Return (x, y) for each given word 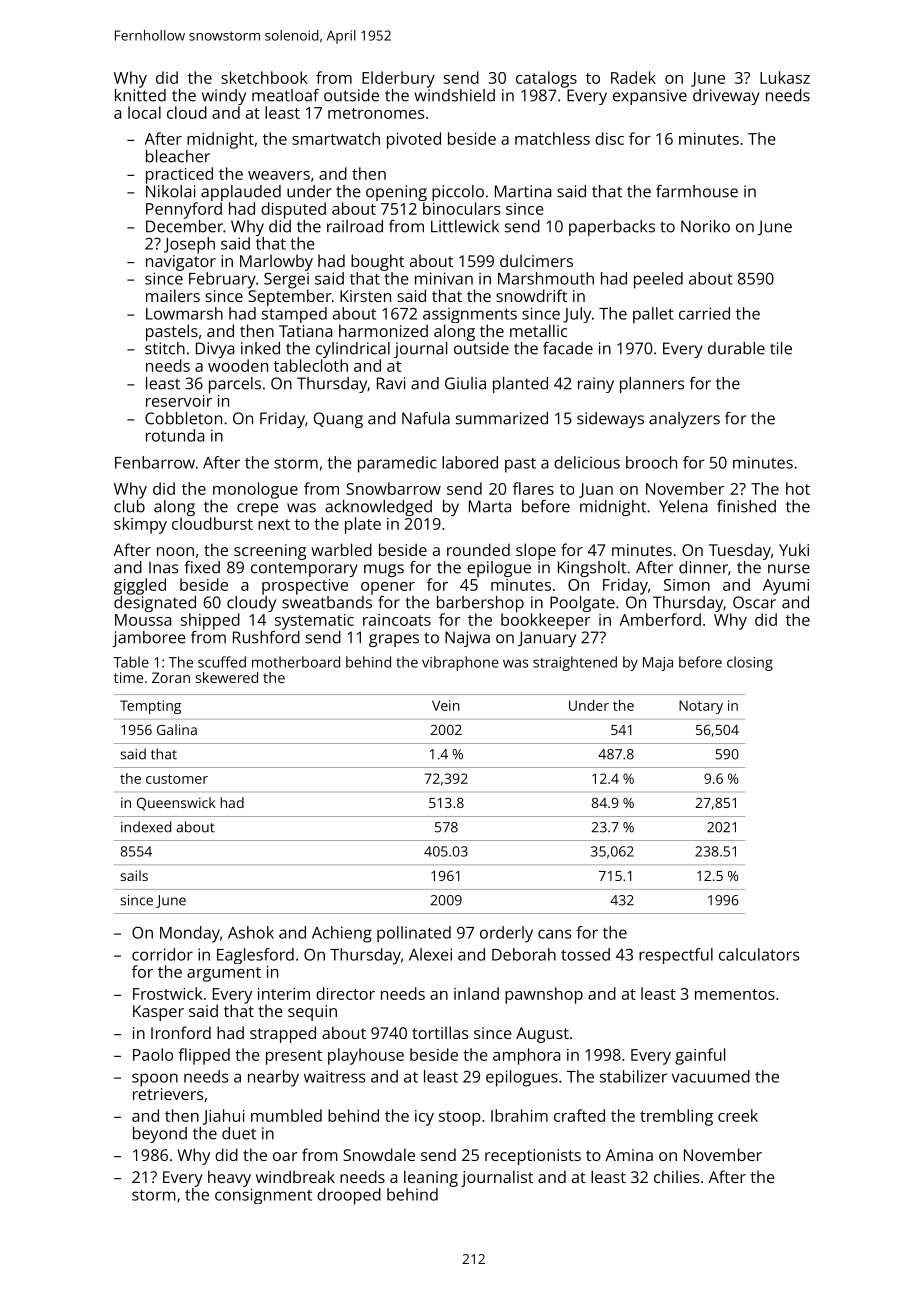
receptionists (533, 1157)
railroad (355, 226)
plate (363, 525)
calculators (759, 954)
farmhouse (697, 191)
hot (798, 488)
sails (134, 875)
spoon (155, 1080)
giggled (140, 586)
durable (736, 348)
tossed (585, 954)
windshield (454, 95)
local (144, 112)
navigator (181, 263)
